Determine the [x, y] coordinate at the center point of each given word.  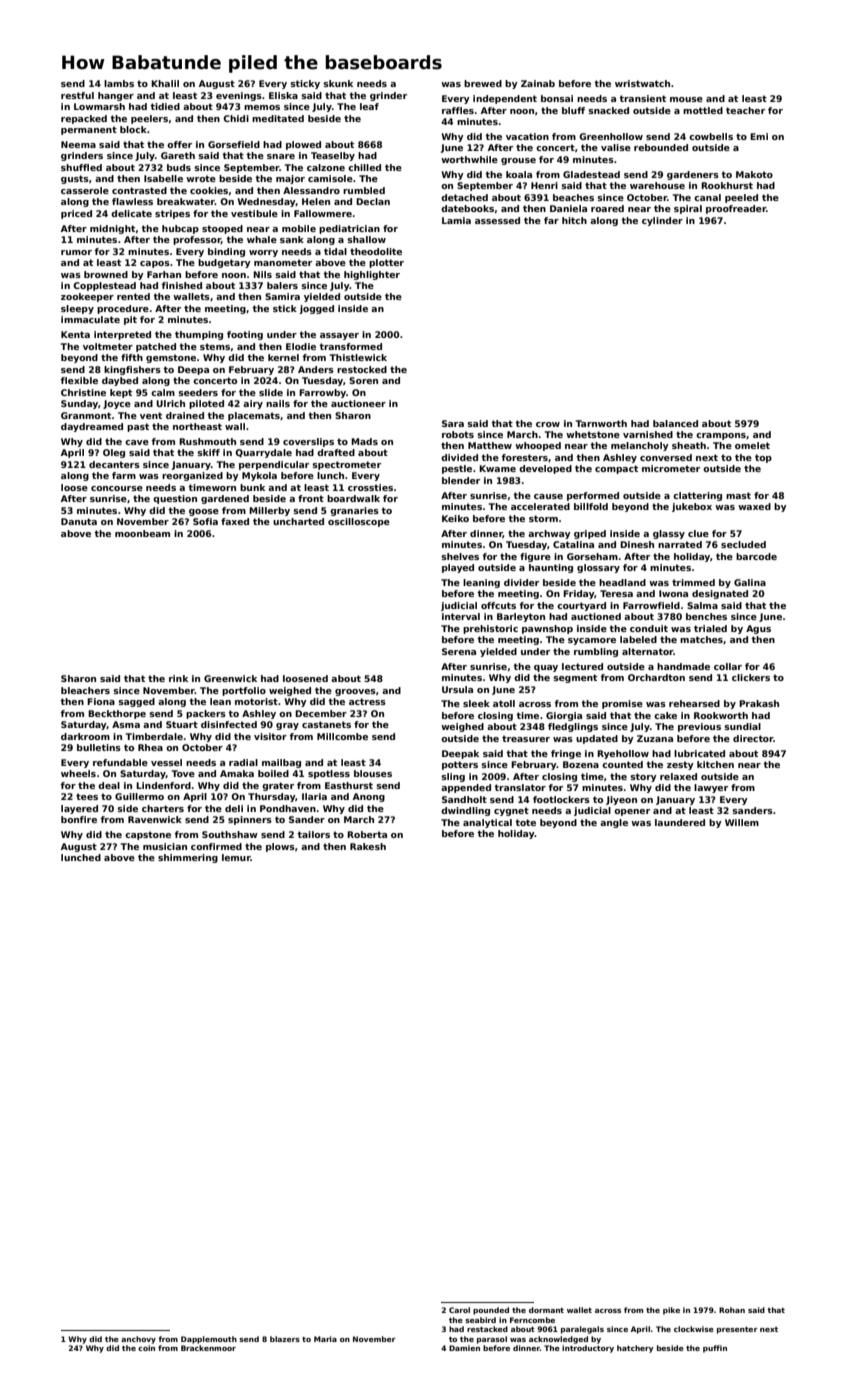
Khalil [165, 83]
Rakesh [368, 846]
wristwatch [642, 83]
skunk [338, 83]
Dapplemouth [209, 1340]
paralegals [582, 1330]
